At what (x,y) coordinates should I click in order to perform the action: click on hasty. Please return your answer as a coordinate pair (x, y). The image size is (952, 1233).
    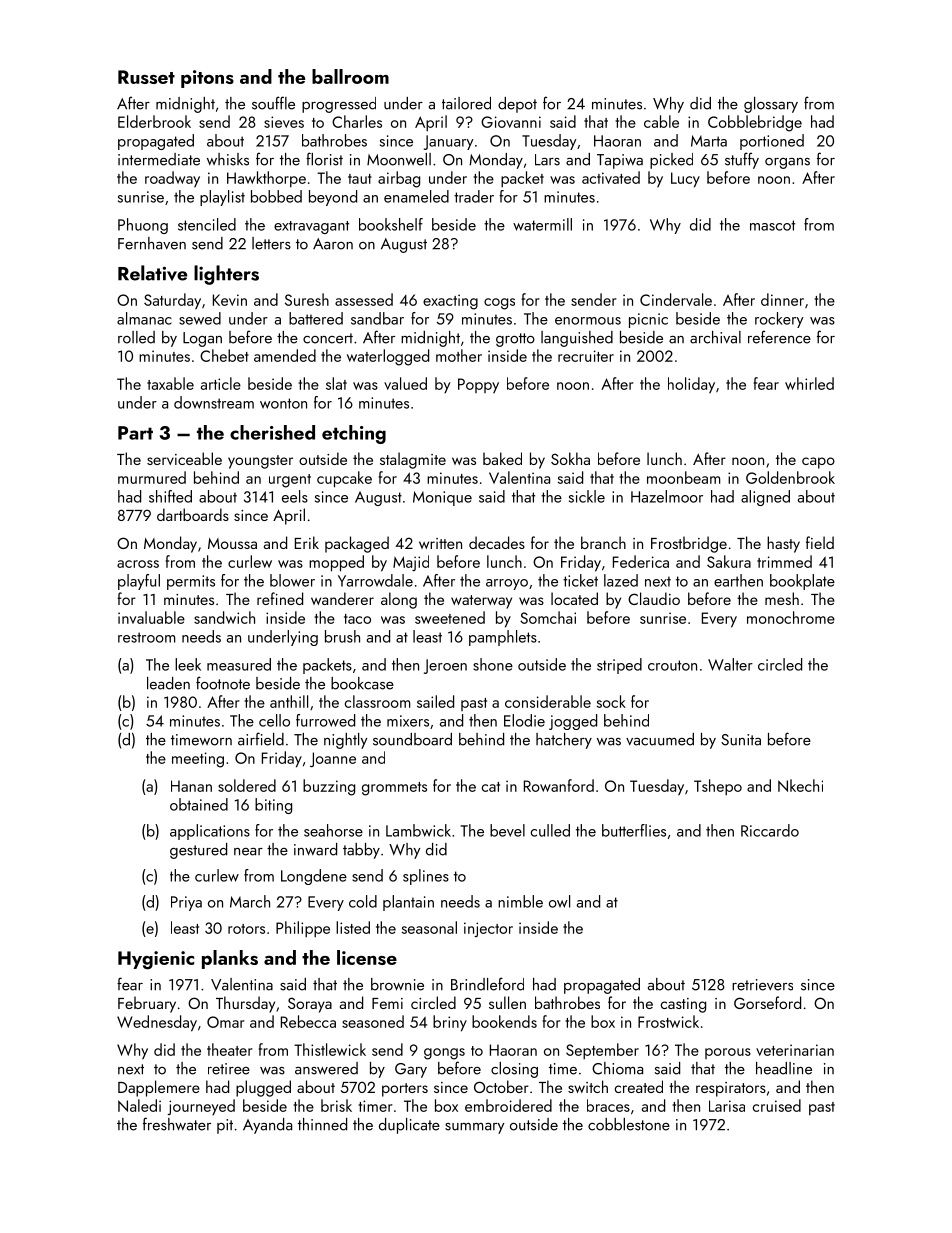
    Looking at the image, I should click on (783, 544).
